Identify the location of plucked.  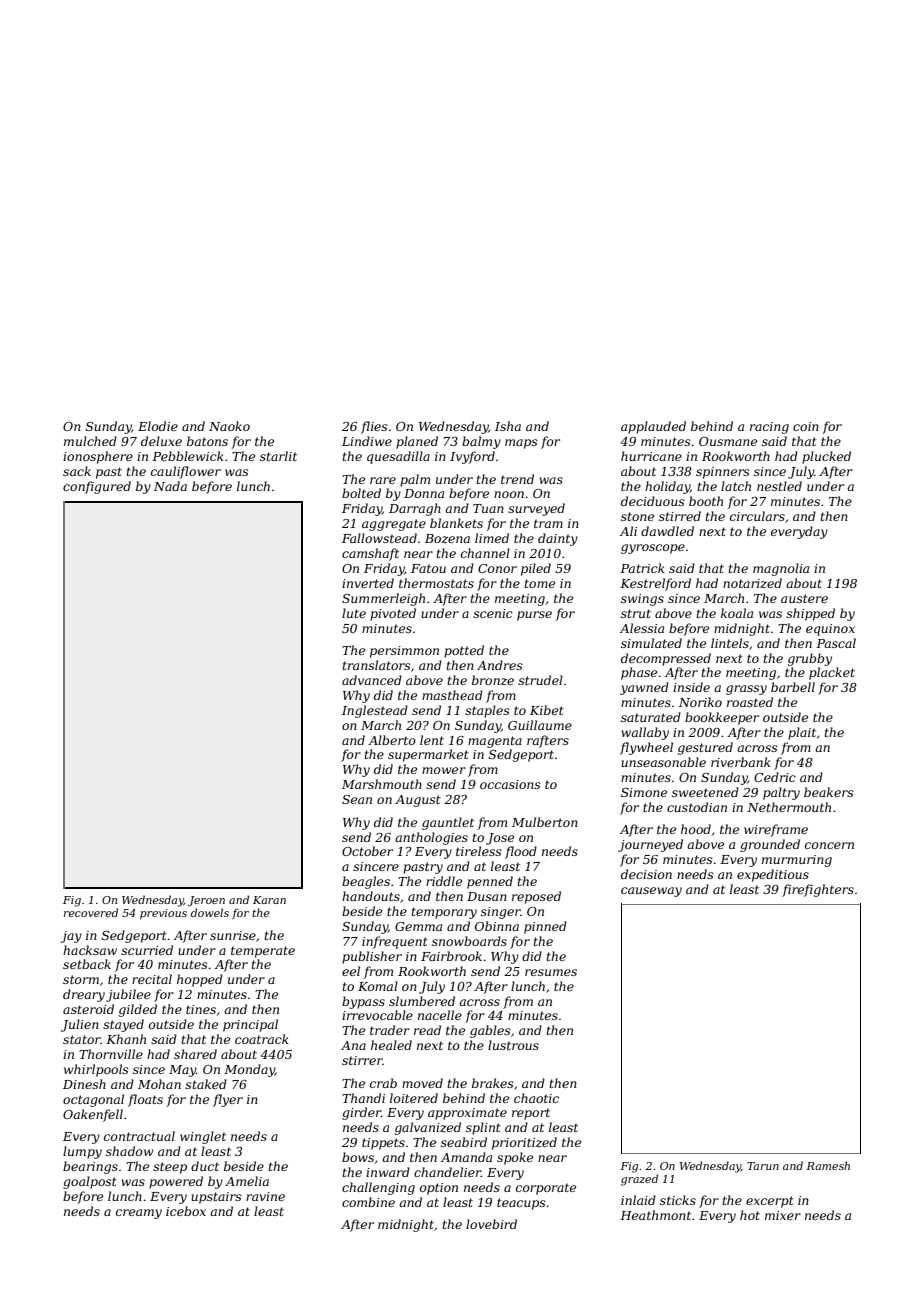
(826, 457).
